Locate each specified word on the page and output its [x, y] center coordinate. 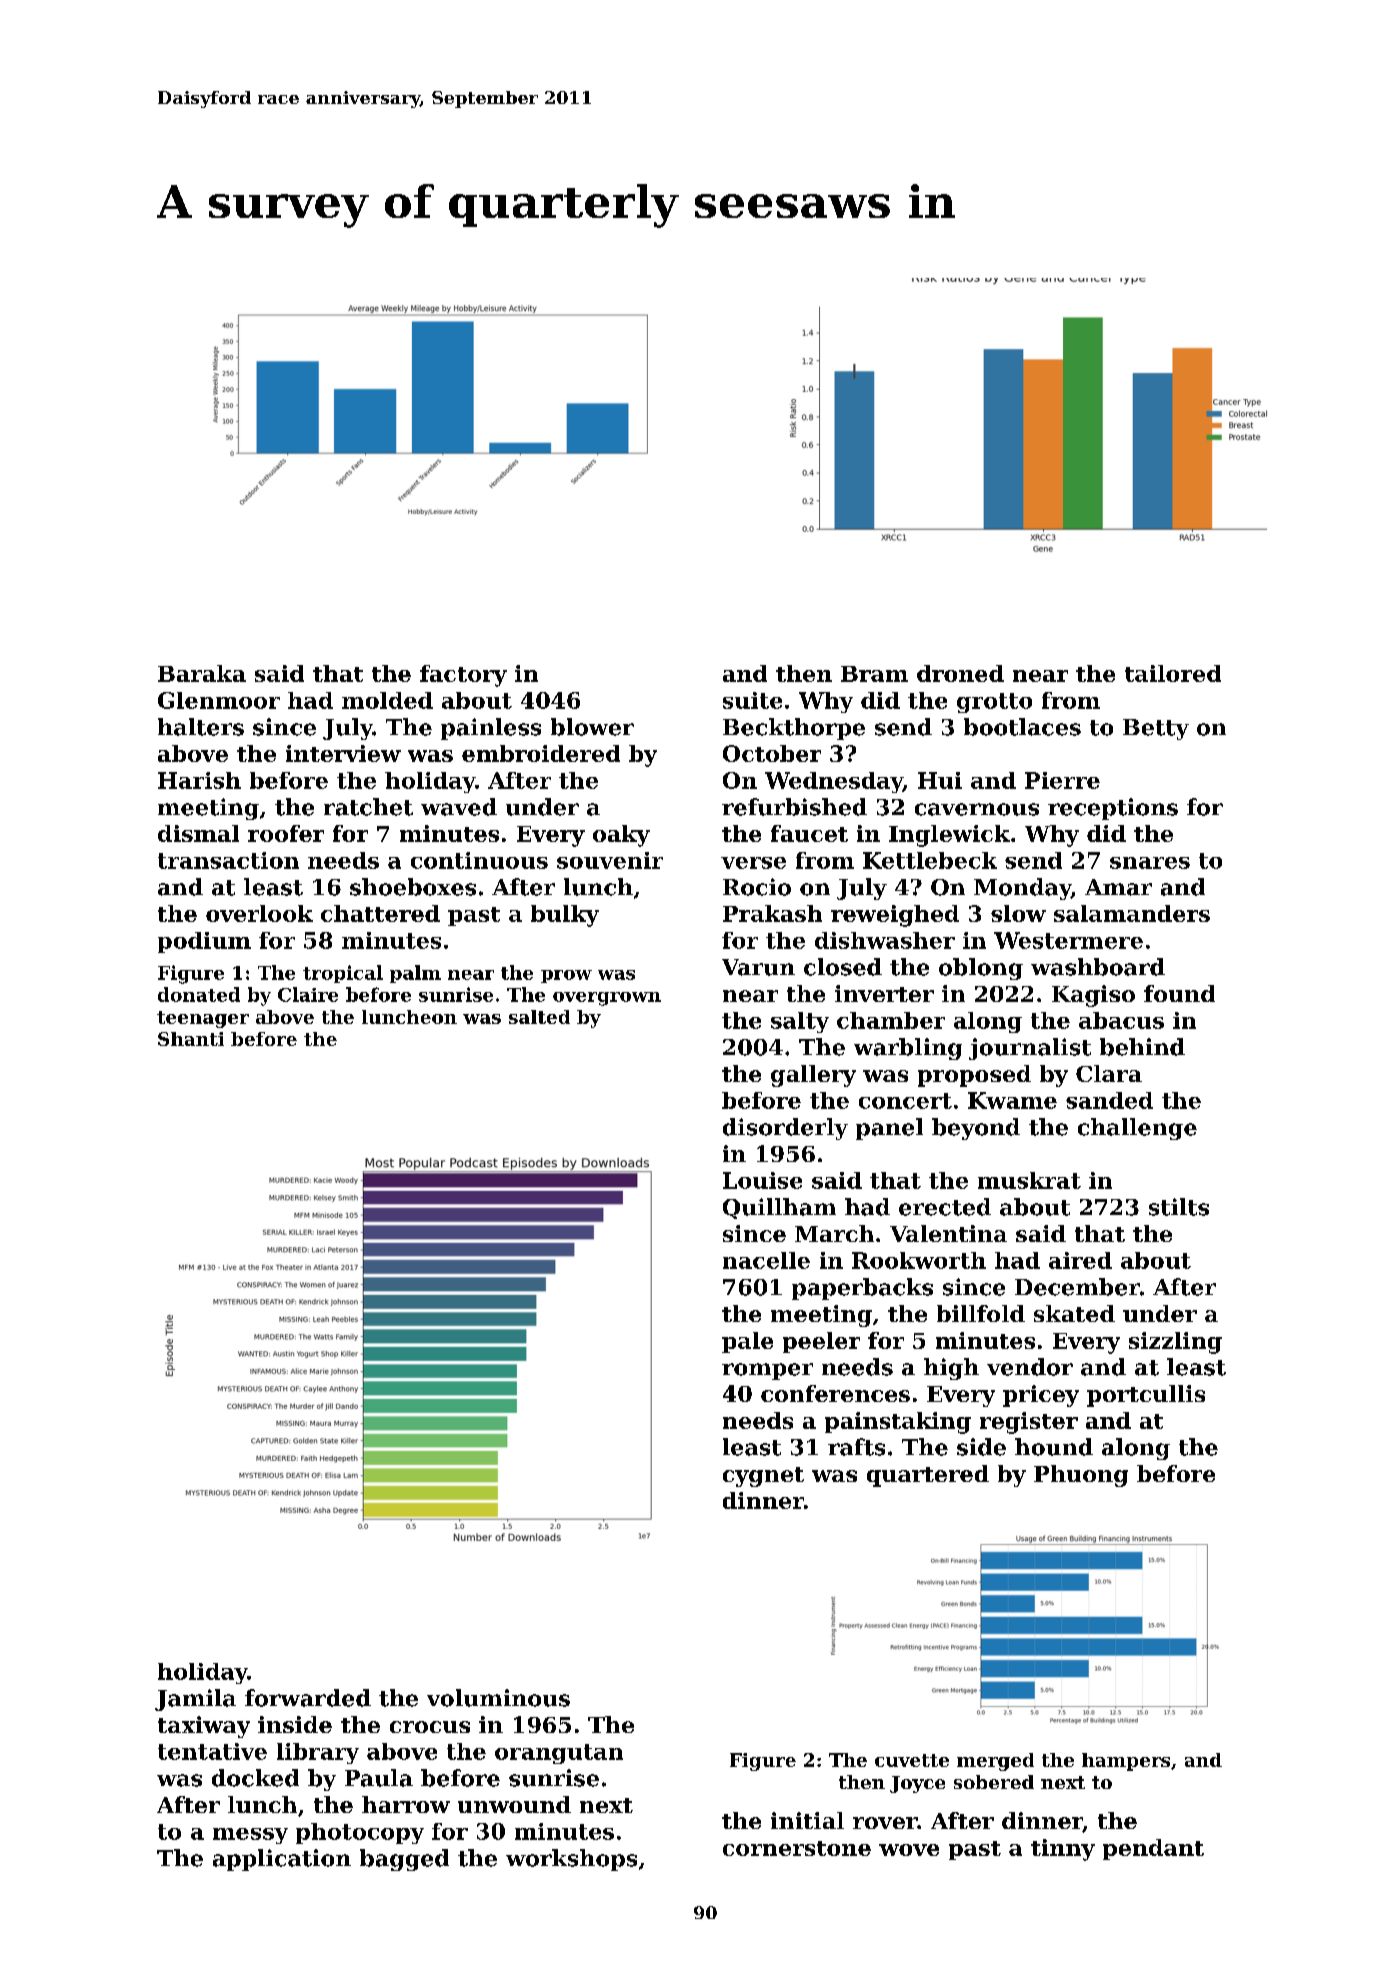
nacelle [766, 1260]
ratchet [368, 807]
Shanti [191, 1039]
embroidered [541, 753]
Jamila [195, 1700]
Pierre [1062, 780]
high [951, 1369]
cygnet [763, 1477]
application [282, 1860]
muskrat [1029, 1180]
